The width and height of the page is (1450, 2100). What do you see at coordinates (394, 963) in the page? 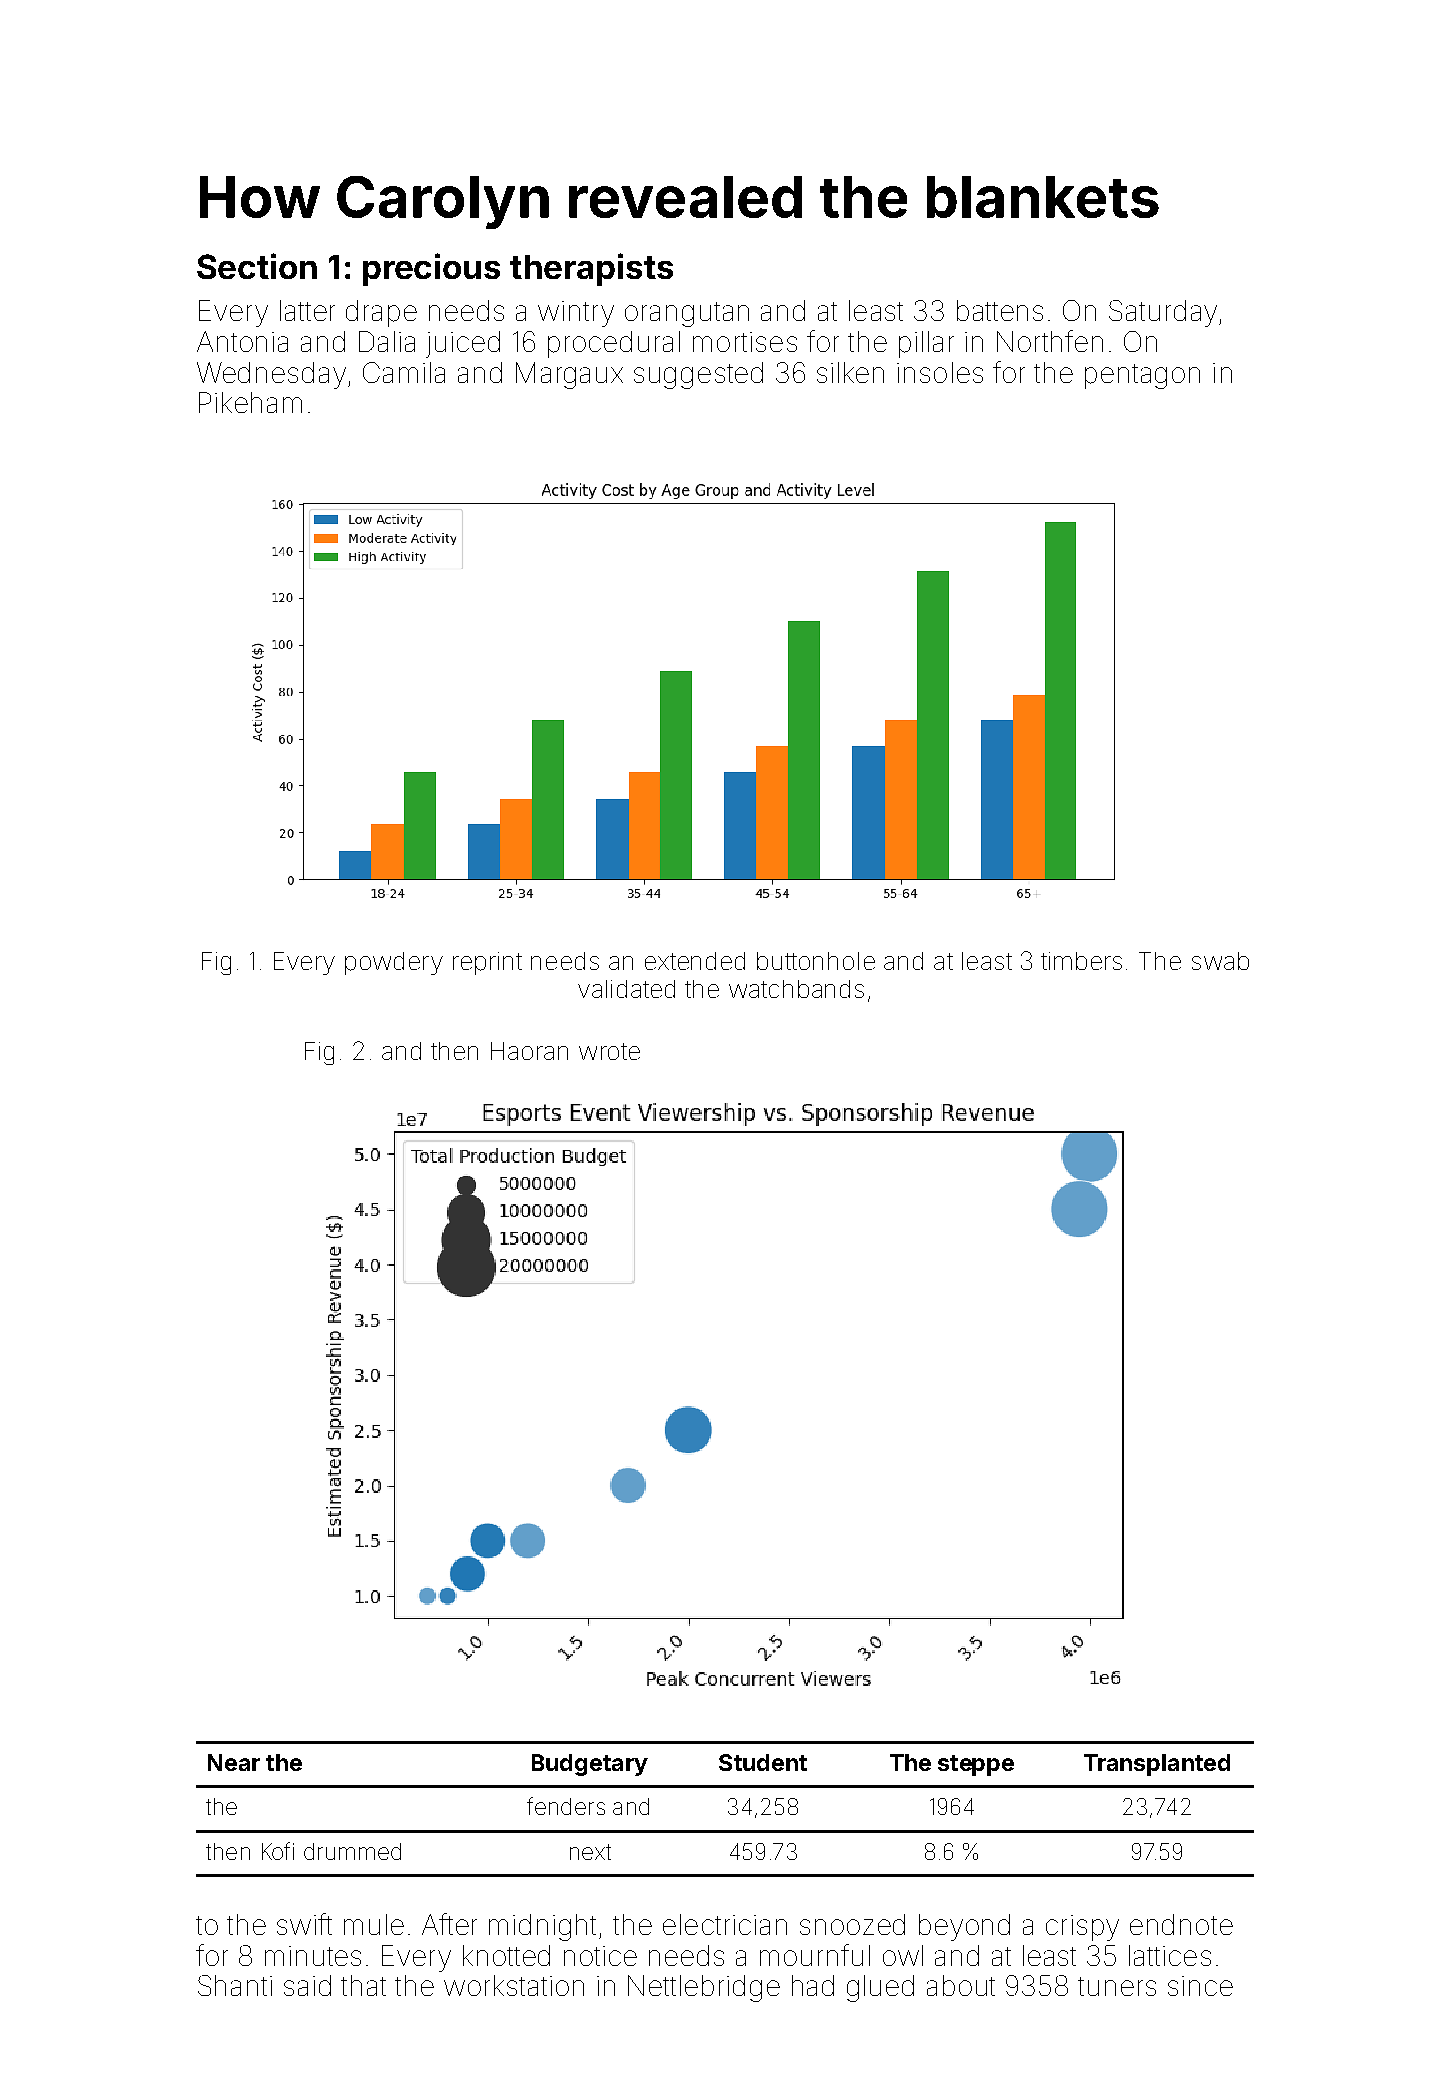
I see `powdery` at bounding box center [394, 963].
